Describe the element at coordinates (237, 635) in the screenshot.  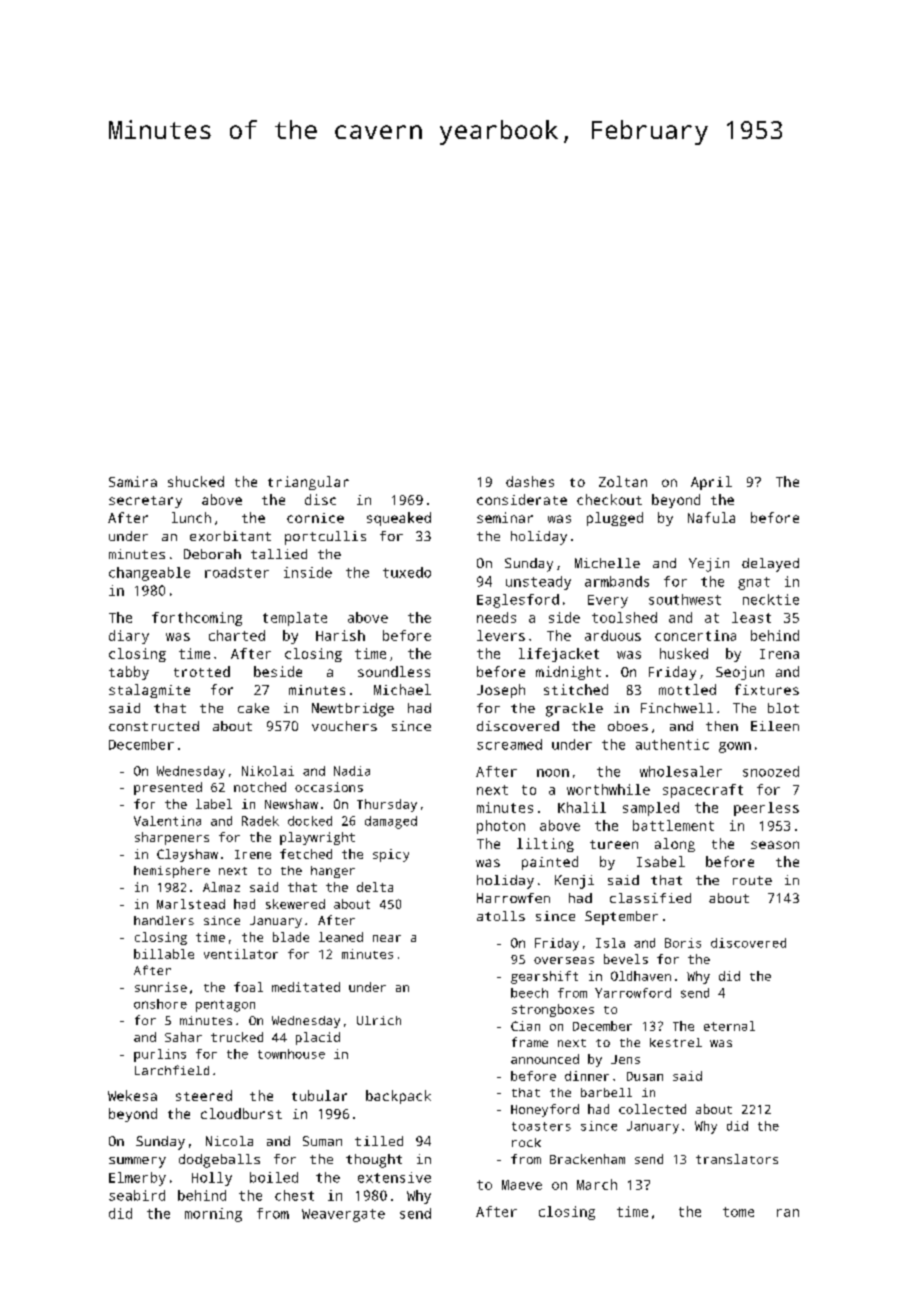
I see `charted` at that location.
